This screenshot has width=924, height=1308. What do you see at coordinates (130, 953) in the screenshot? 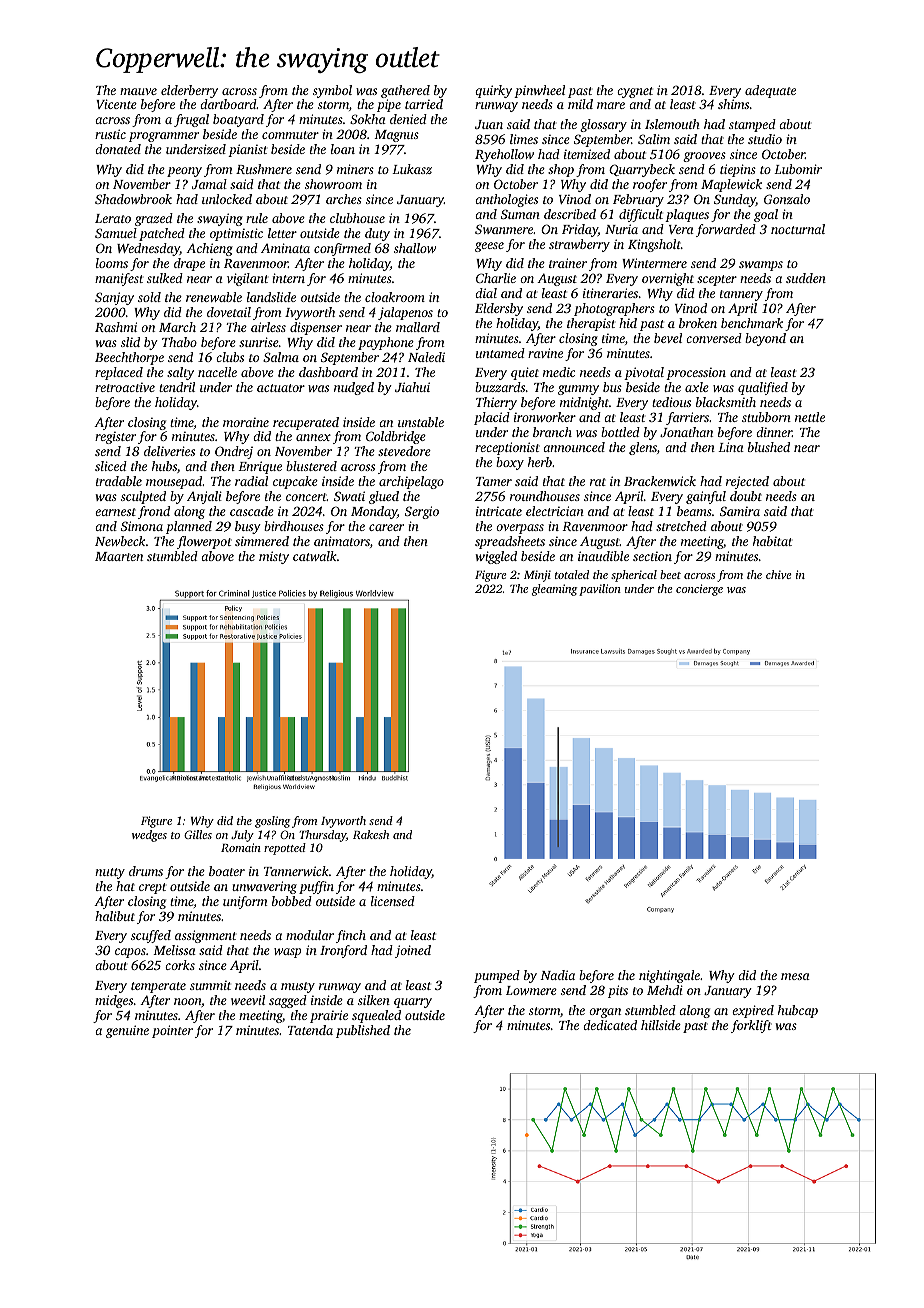
I see `capos` at bounding box center [130, 953].
